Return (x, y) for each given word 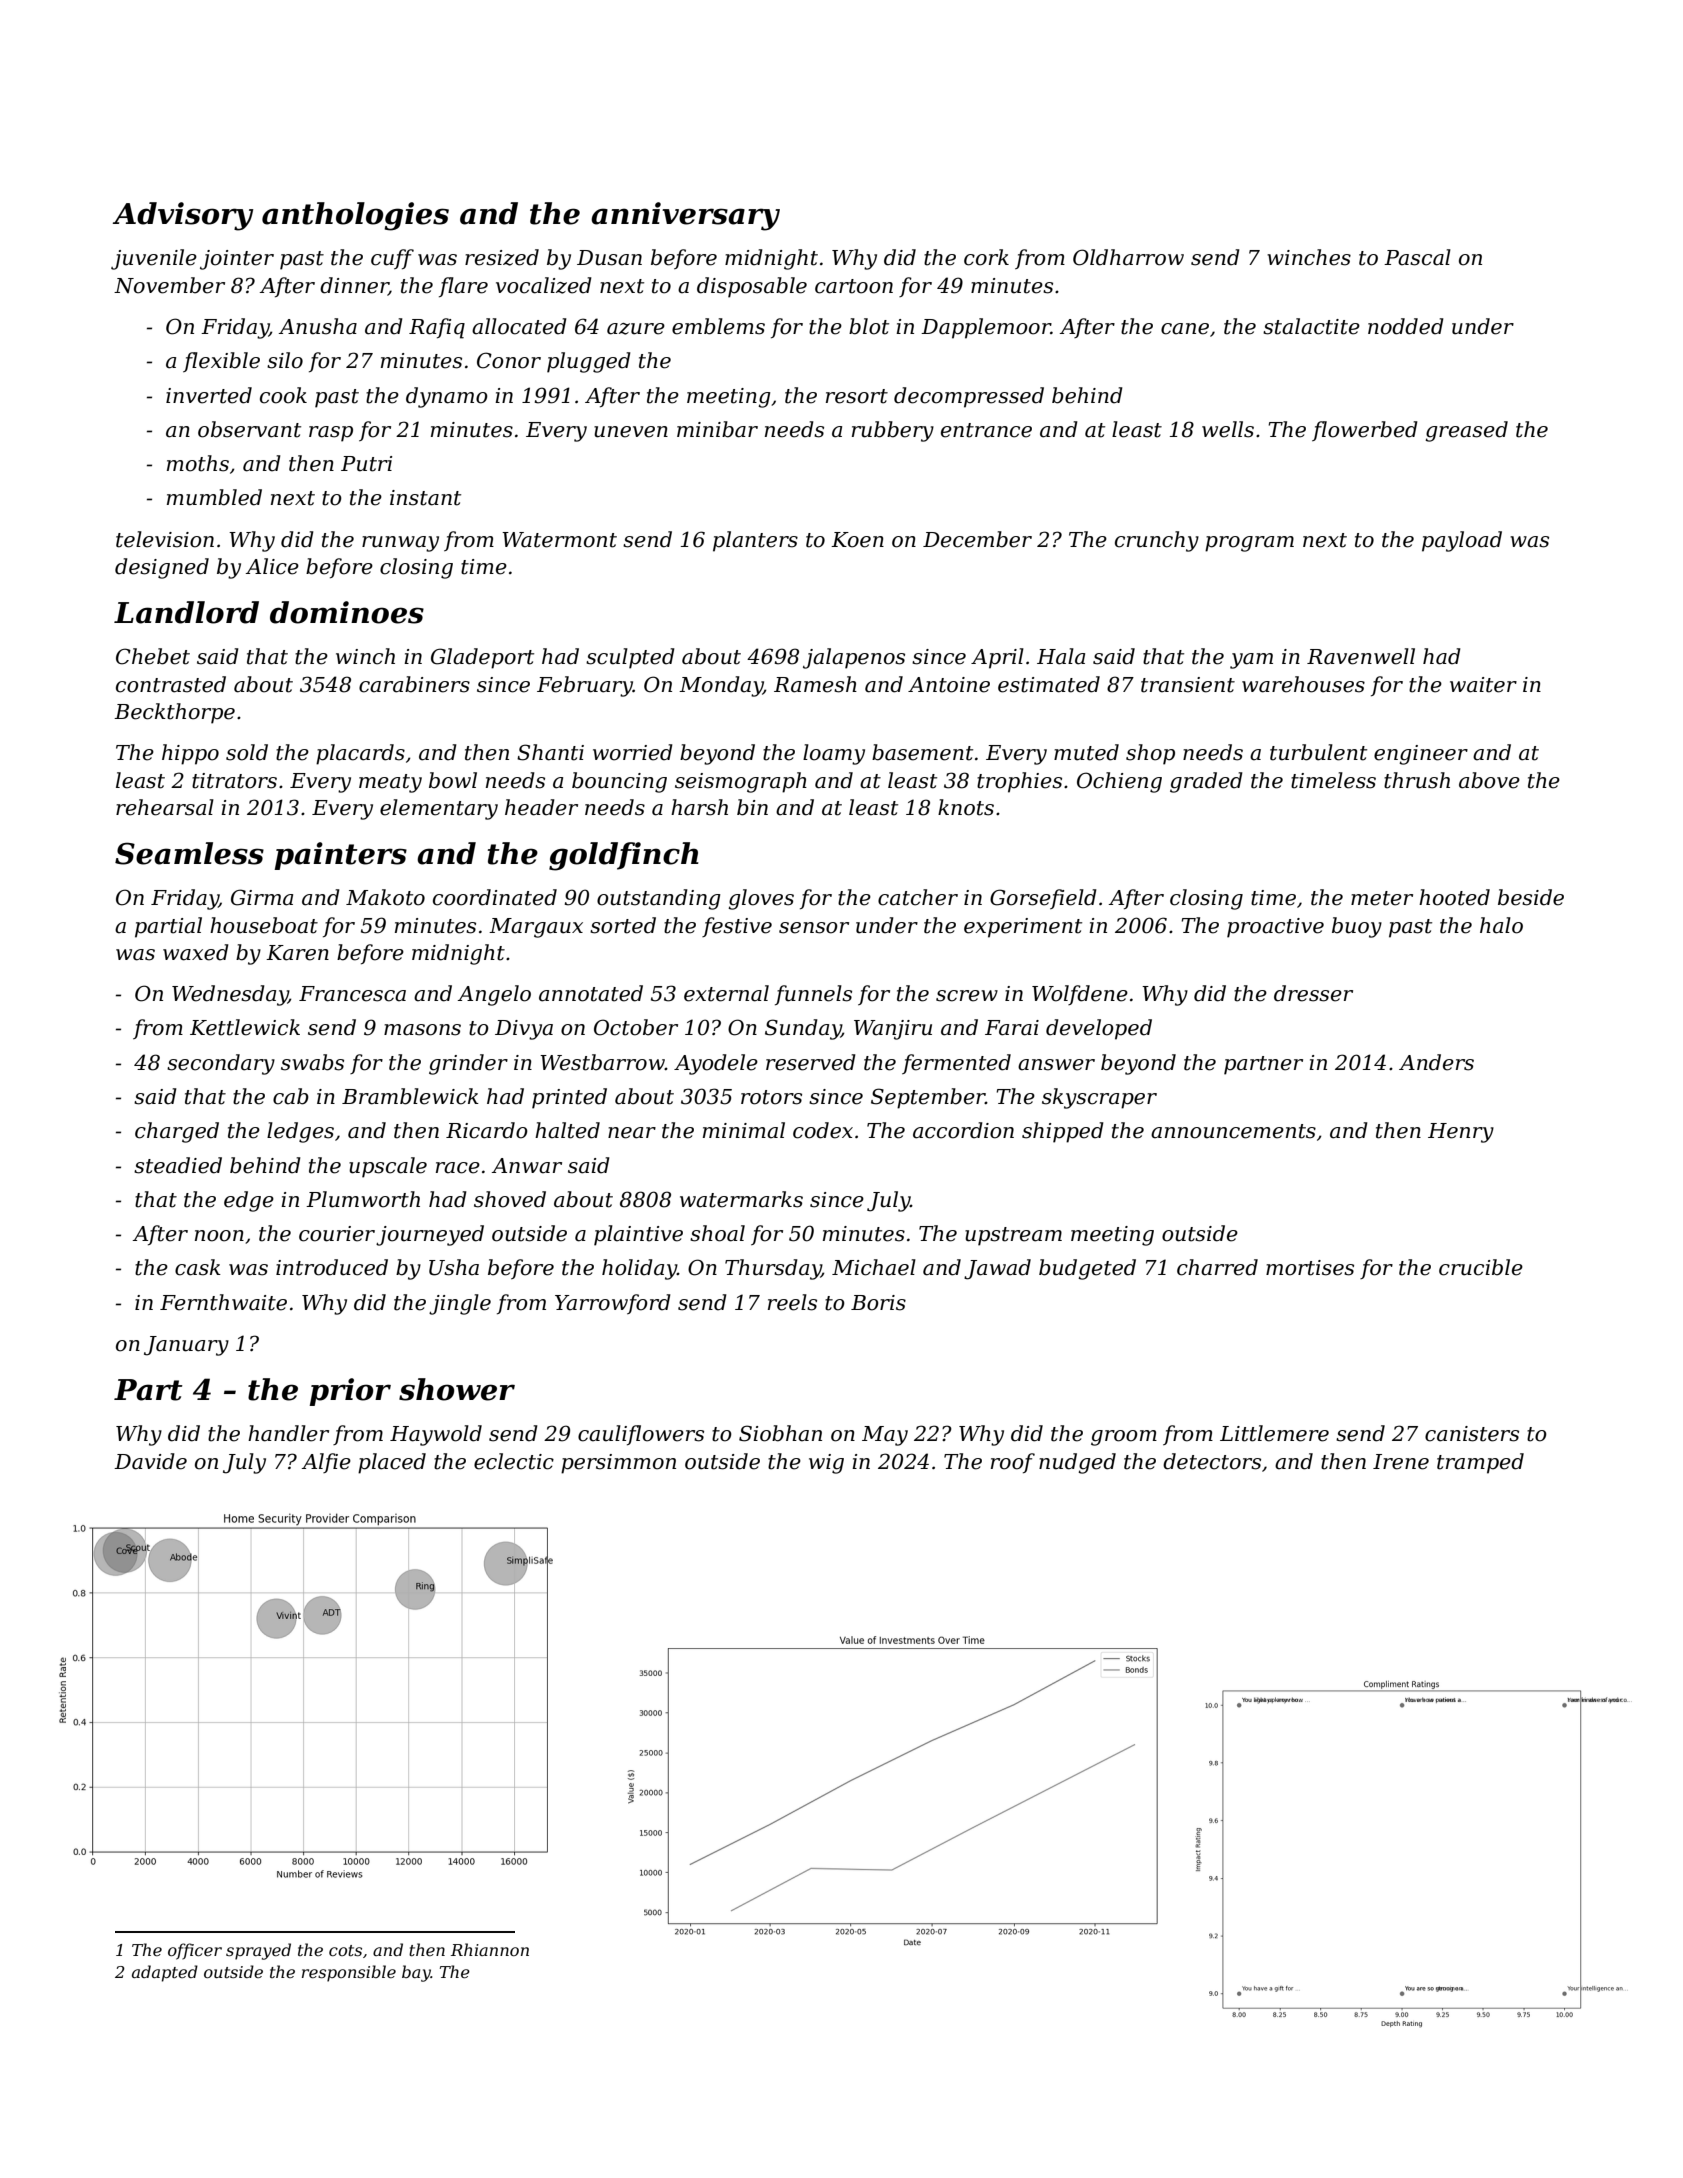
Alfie (326, 1463)
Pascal (1417, 257)
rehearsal (165, 807)
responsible (349, 1973)
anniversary (685, 216)
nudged (1077, 1463)
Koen (857, 540)
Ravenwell (1361, 656)
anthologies (355, 216)
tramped (1480, 1463)
